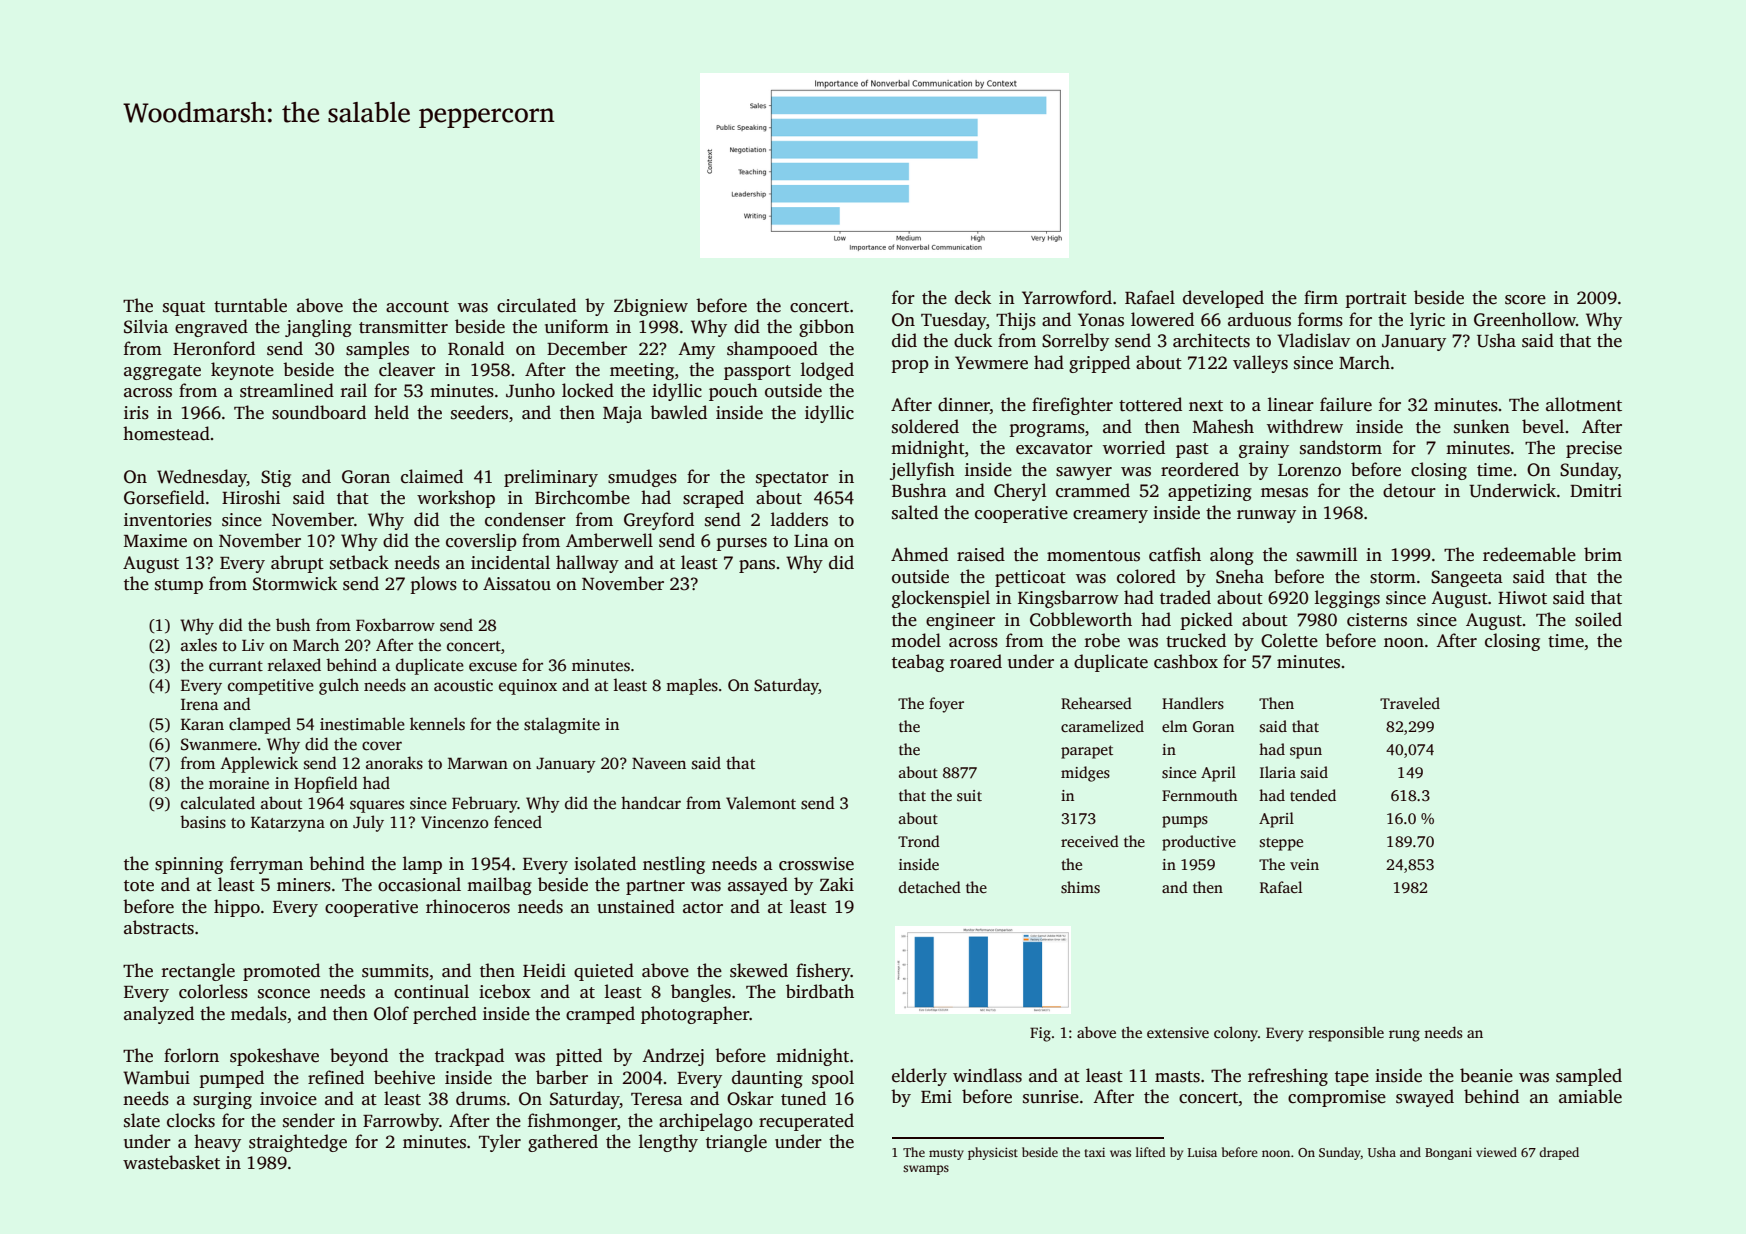 The height and width of the screenshot is (1234, 1746). Describe the element at coordinates (214, 348) in the screenshot. I see `Heronford` at that location.
